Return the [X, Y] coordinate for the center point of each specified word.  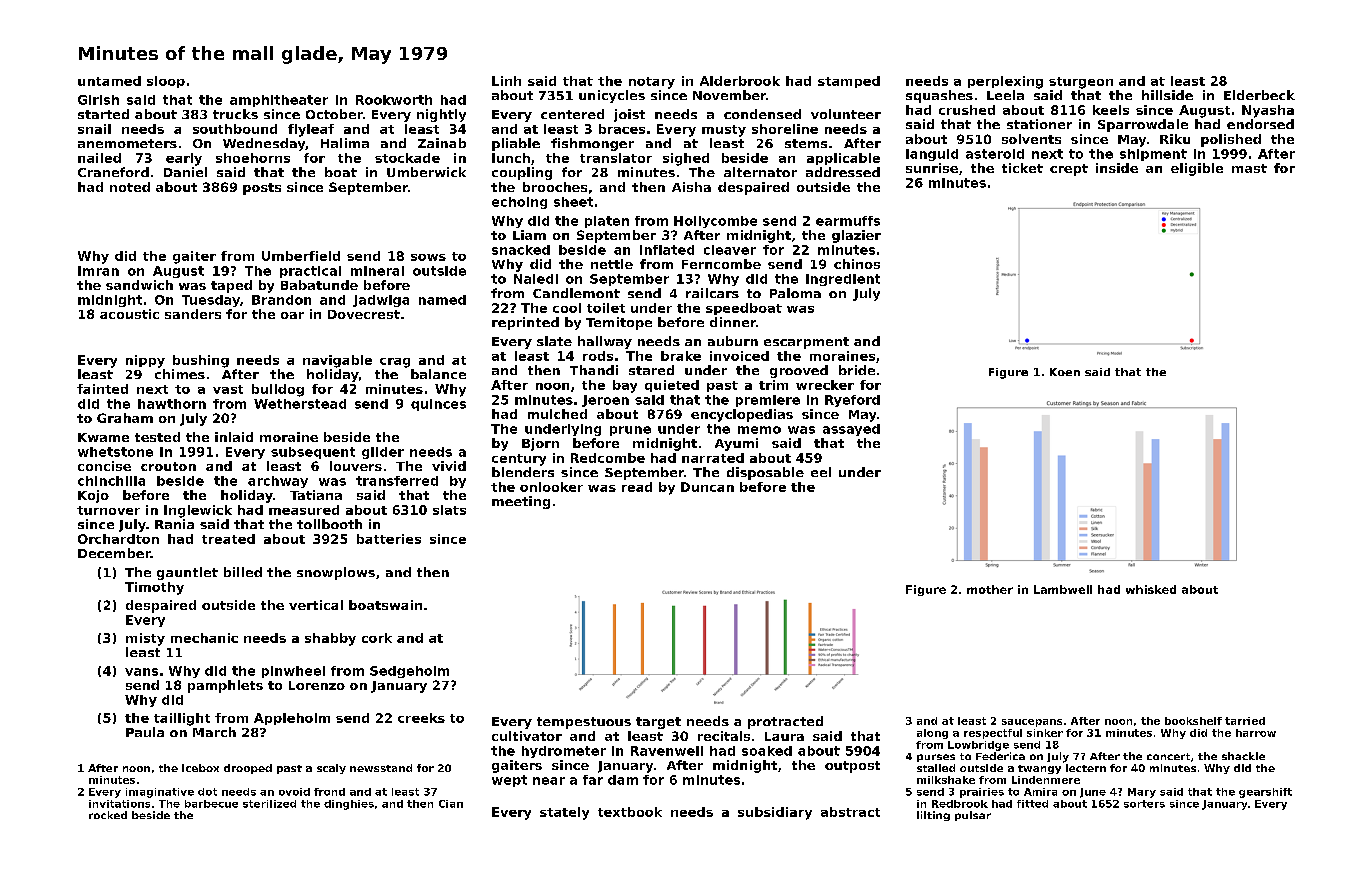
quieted [672, 386]
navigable [337, 361]
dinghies [349, 805]
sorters [1144, 804]
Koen [1065, 372]
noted [130, 187]
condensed [762, 114]
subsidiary [775, 813]
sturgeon [1081, 83]
